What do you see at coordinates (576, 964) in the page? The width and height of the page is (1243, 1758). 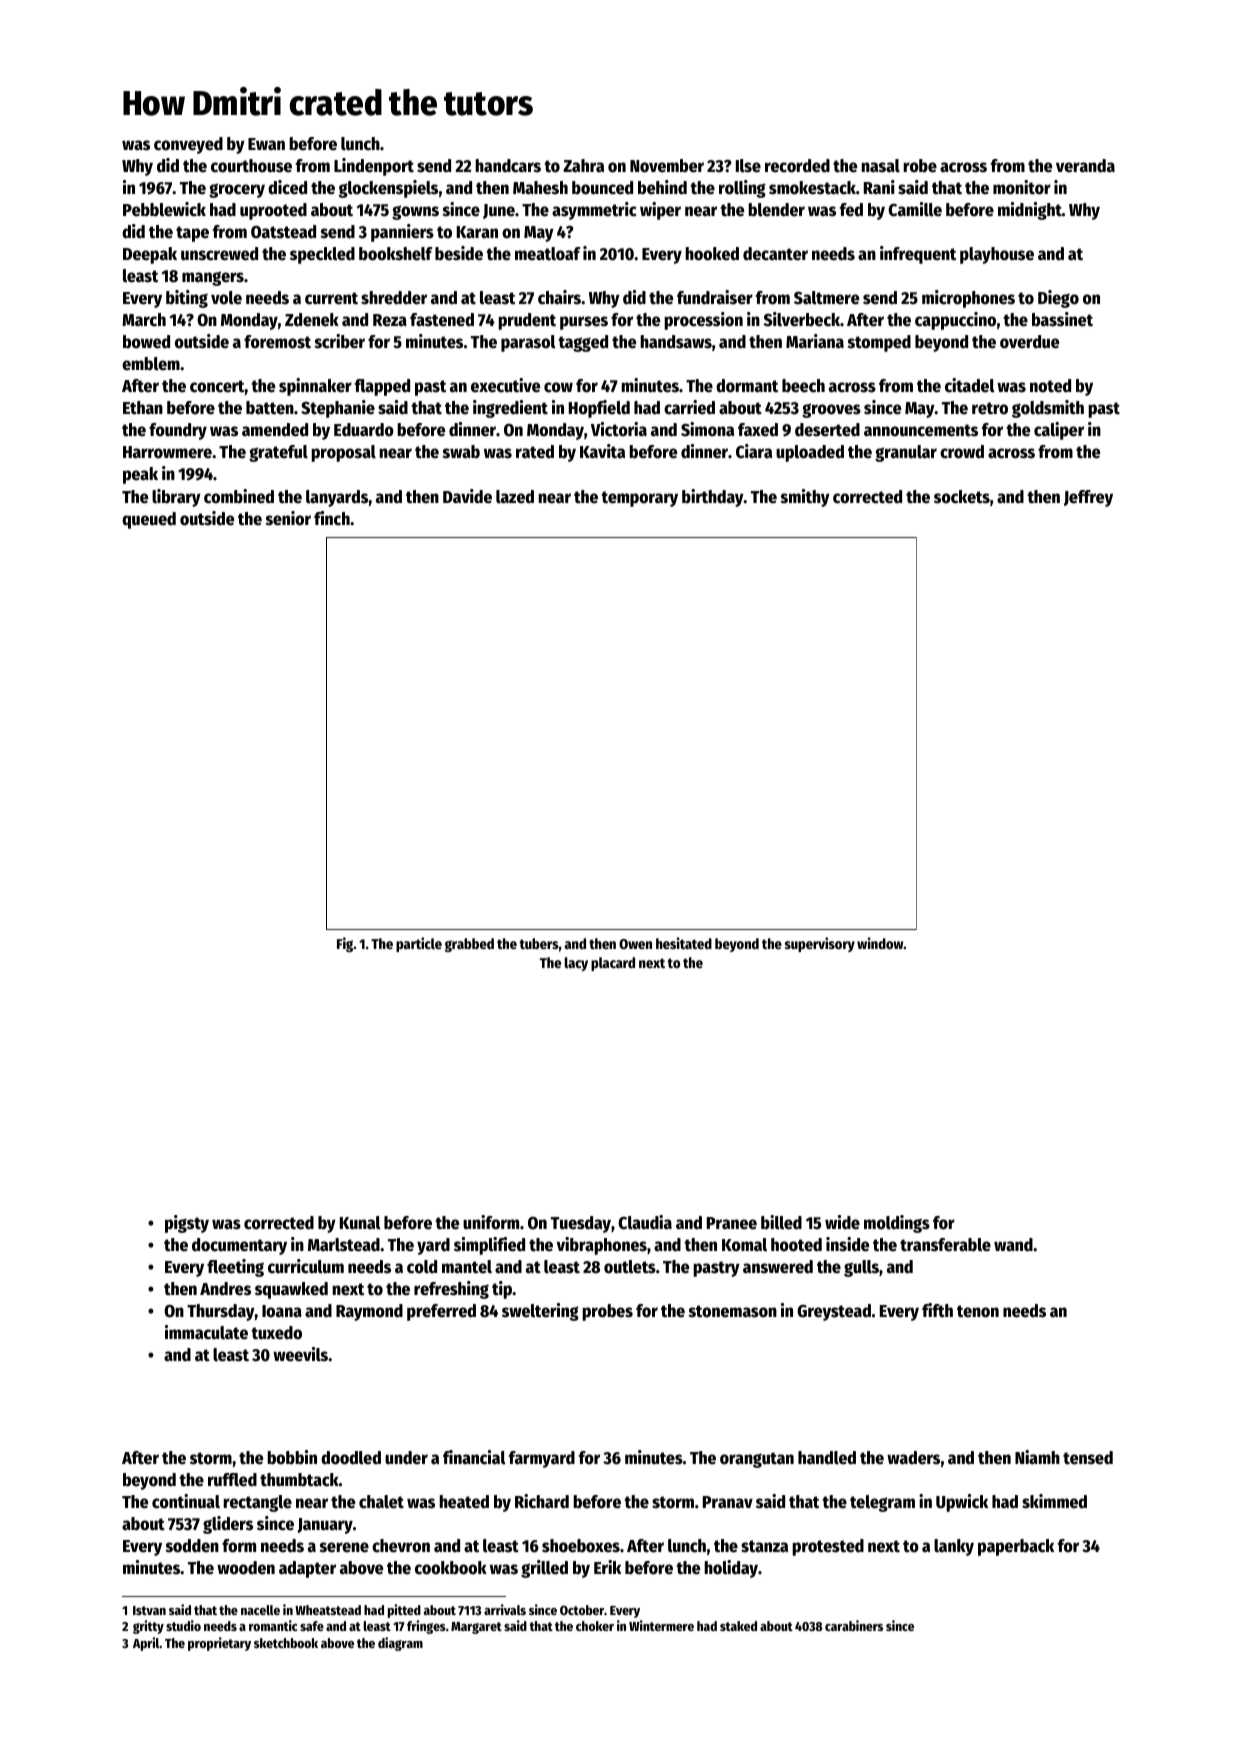 I see `lacy` at bounding box center [576, 964].
